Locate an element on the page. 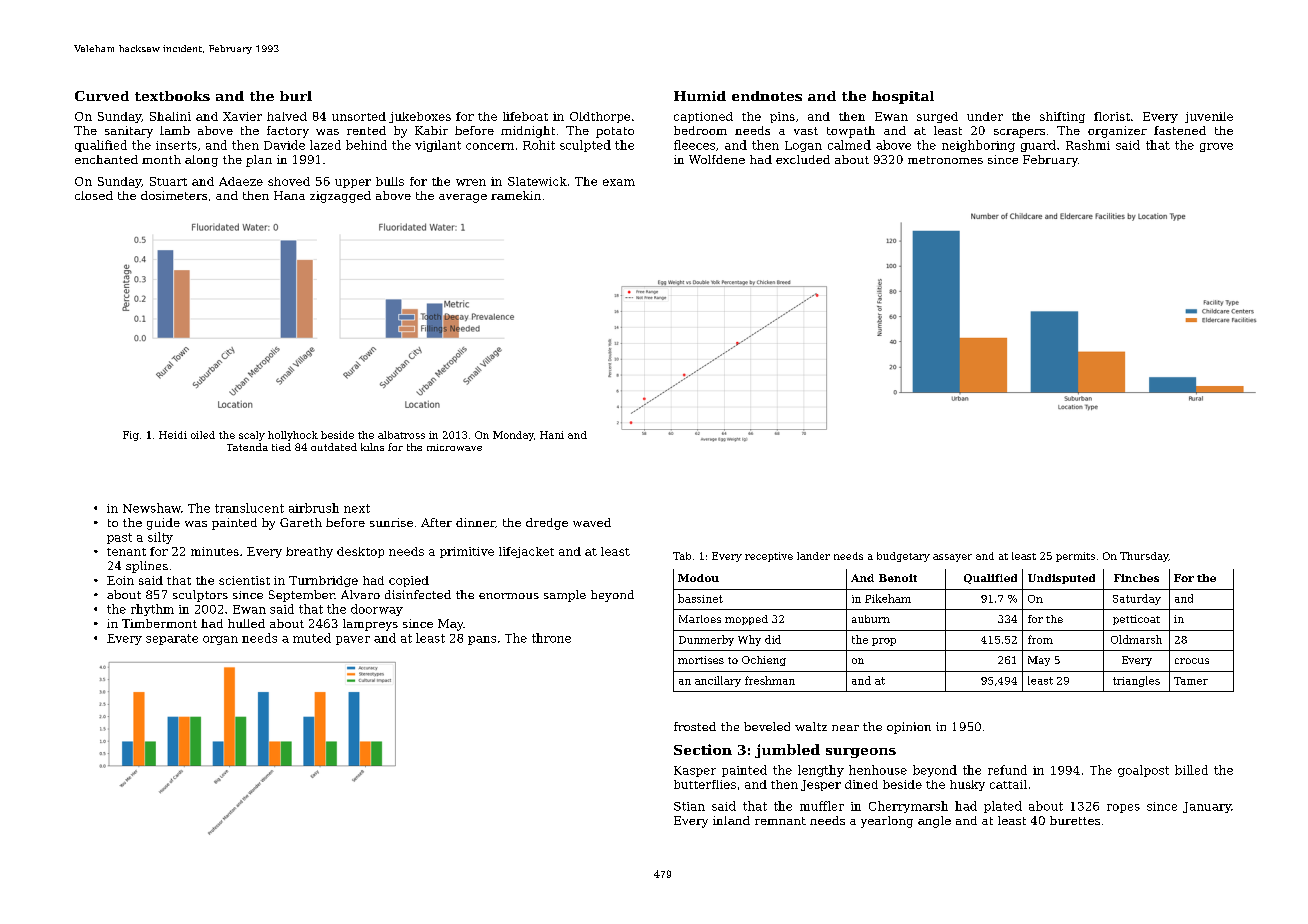  paver is located at coordinates (353, 640).
